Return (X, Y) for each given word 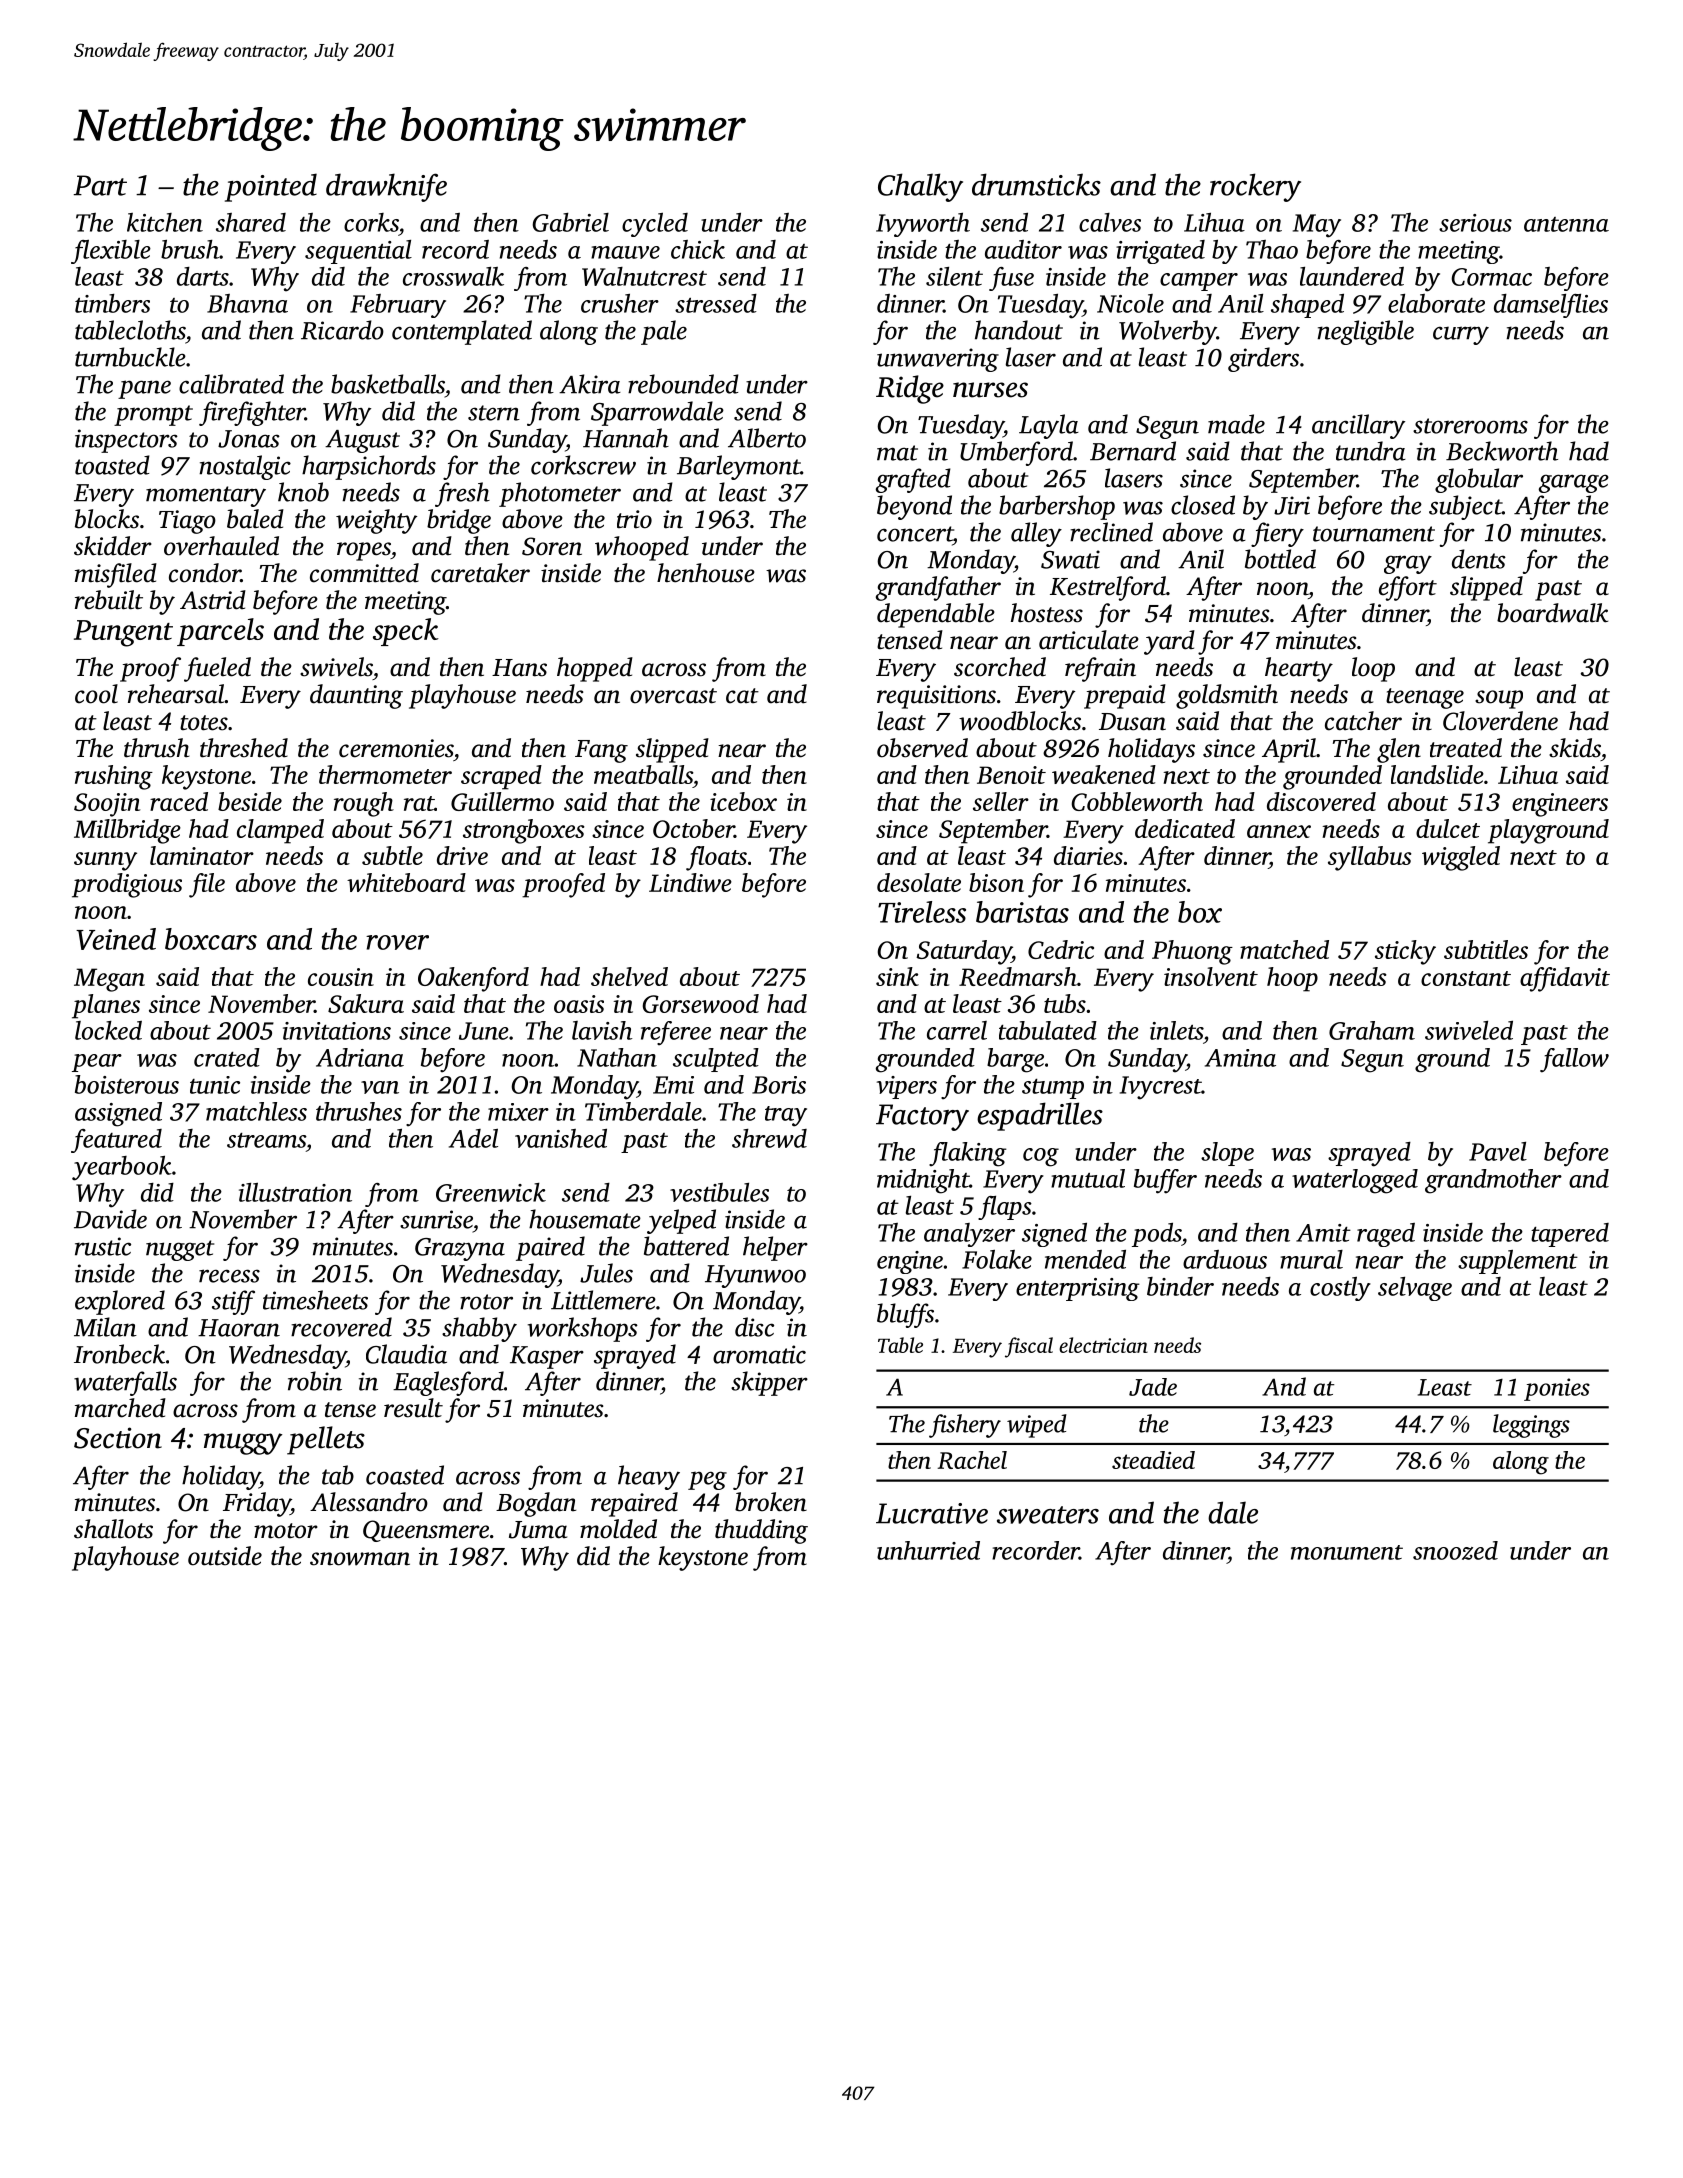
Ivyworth (923, 225)
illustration (295, 1192)
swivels (336, 667)
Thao (1272, 249)
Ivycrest (1161, 1088)
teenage (1425, 698)
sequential (358, 252)
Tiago (187, 522)
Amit (1323, 1233)
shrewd (769, 1138)
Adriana (360, 1057)
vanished (561, 1138)
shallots (113, 1529)
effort (1408, 588)
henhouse (706, 573)
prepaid (1125, 696)
